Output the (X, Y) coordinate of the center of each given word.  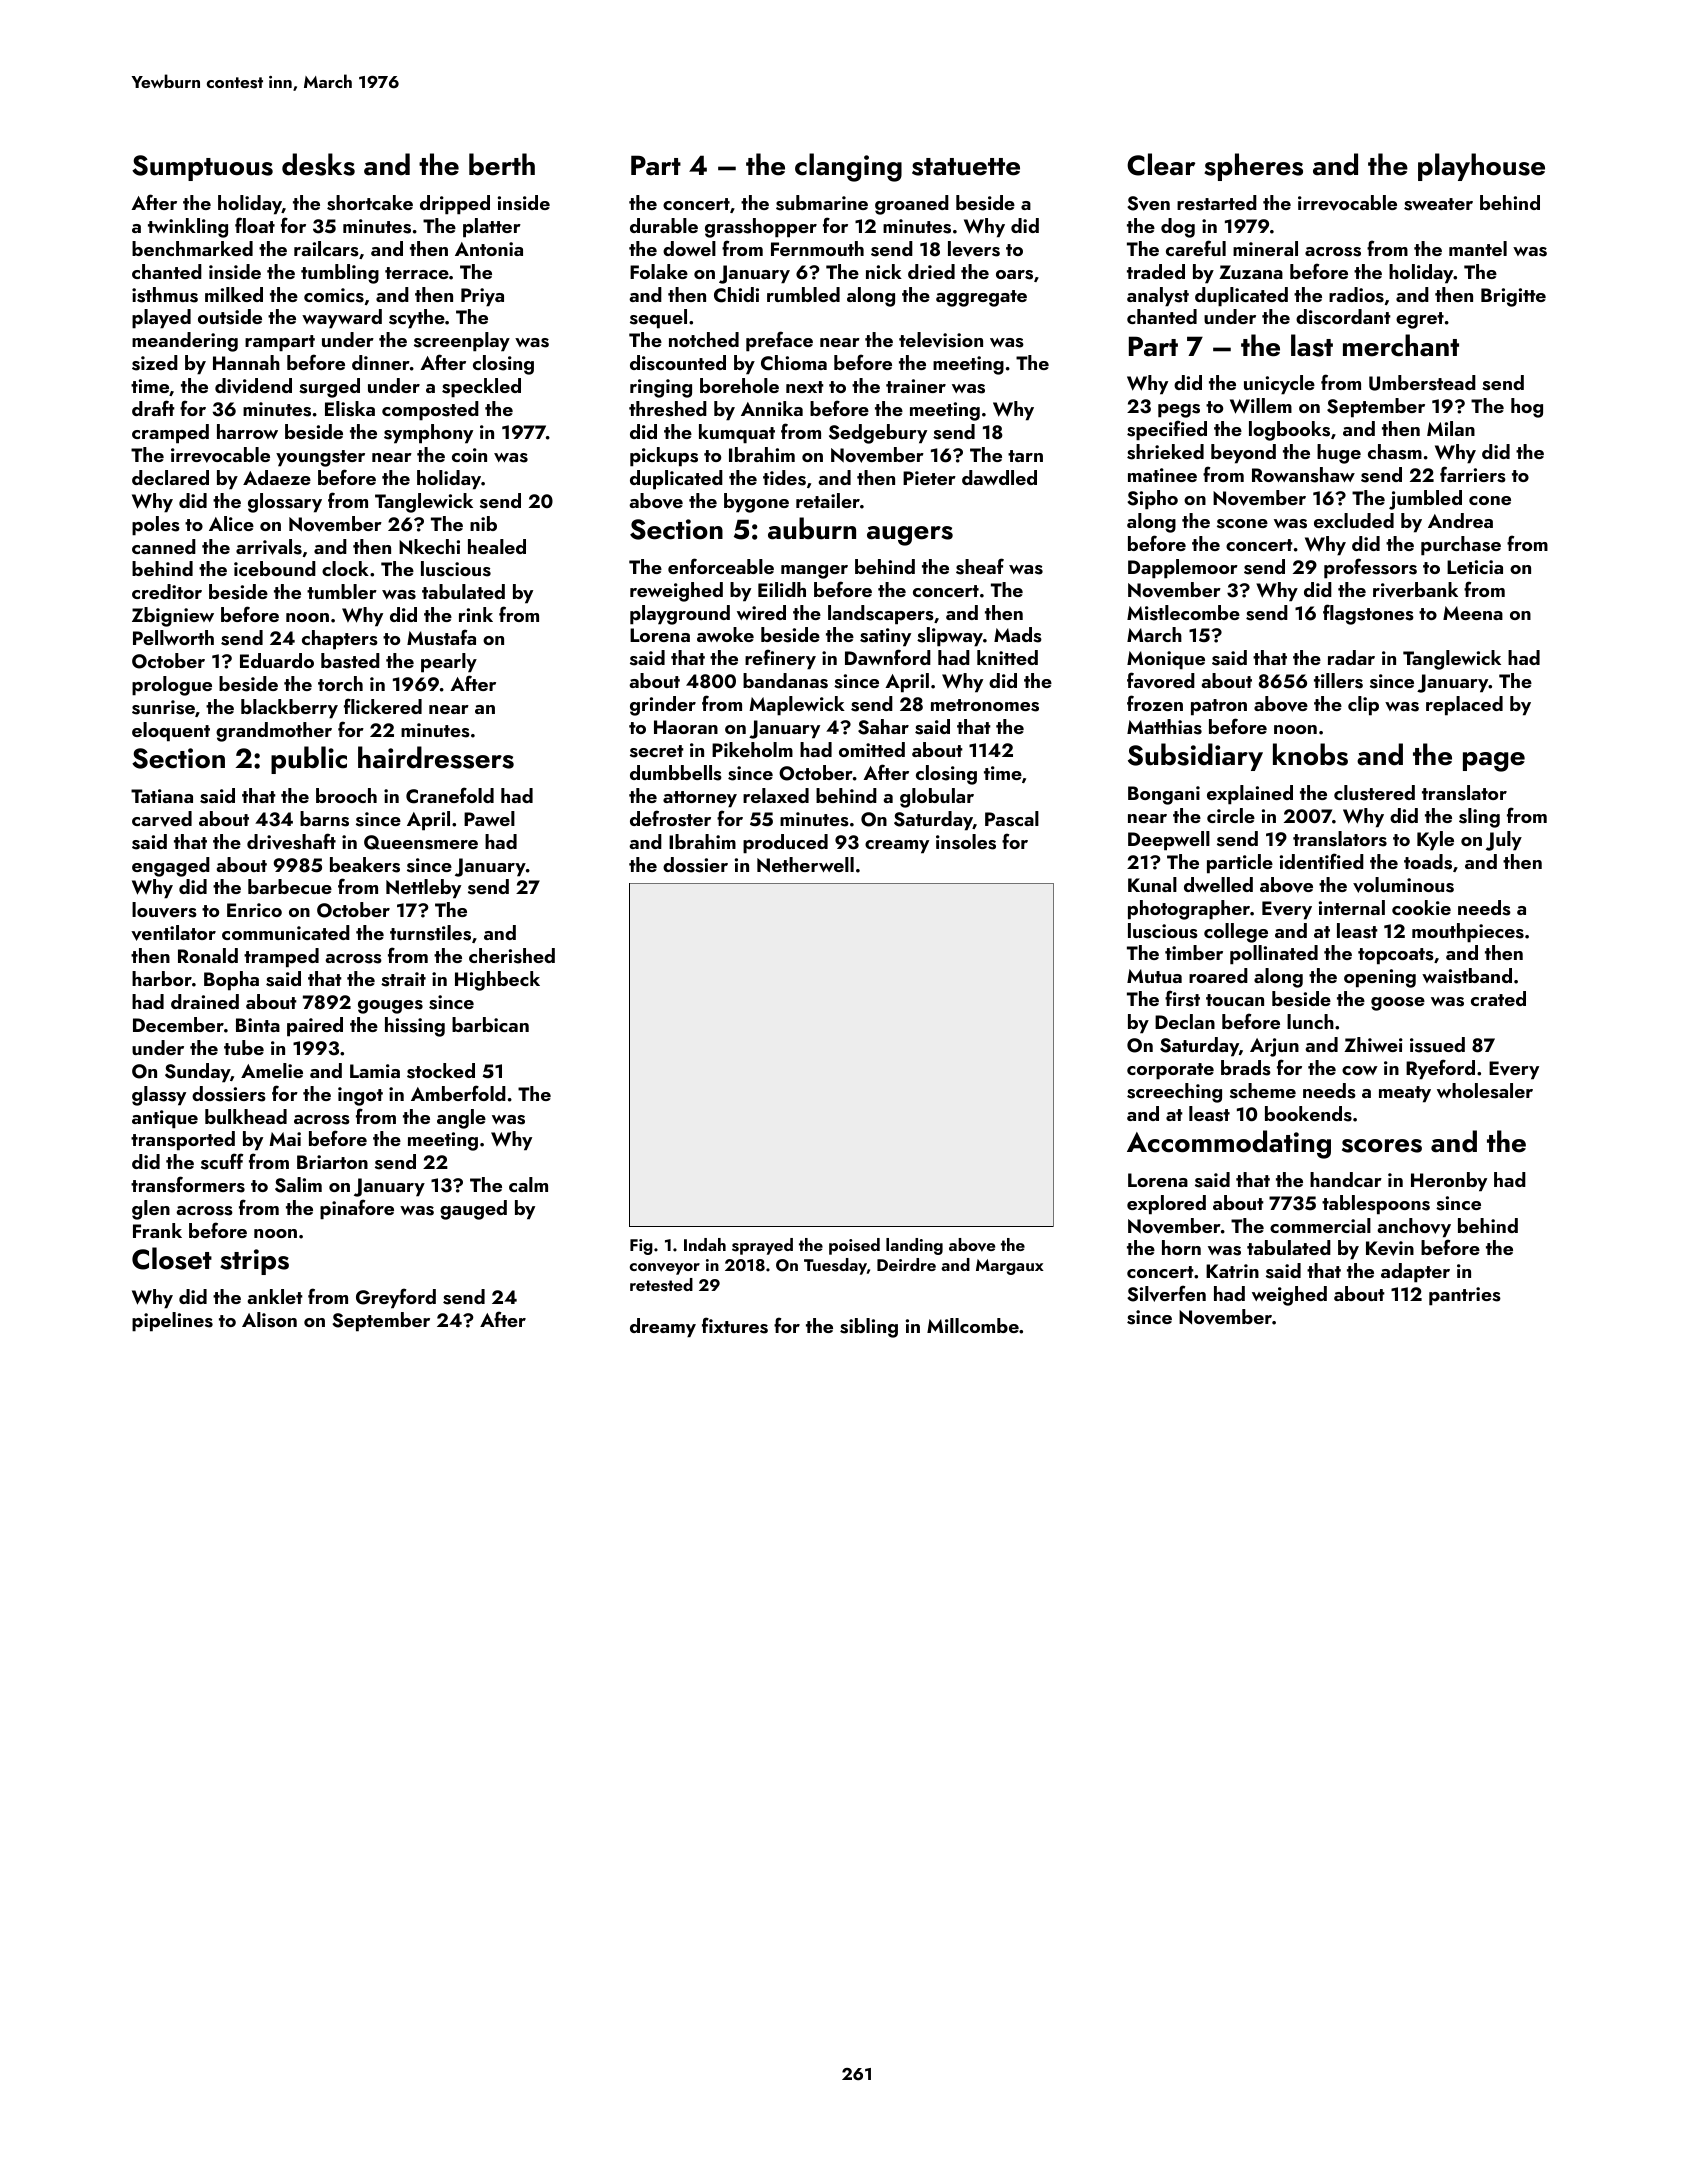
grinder (663, 706)
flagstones (1368, 614)
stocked (441, 1071)
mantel (1478, 248)
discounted (678, 363)
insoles (966, 842)
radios (1356, 295)
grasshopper (761, 228)
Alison (269, 1320)
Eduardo (277, 660)
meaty (1405, 1094)
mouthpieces (1468, 933)
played (161, 319)
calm (528, 1184)
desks (318, 164)
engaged (171, 867)
